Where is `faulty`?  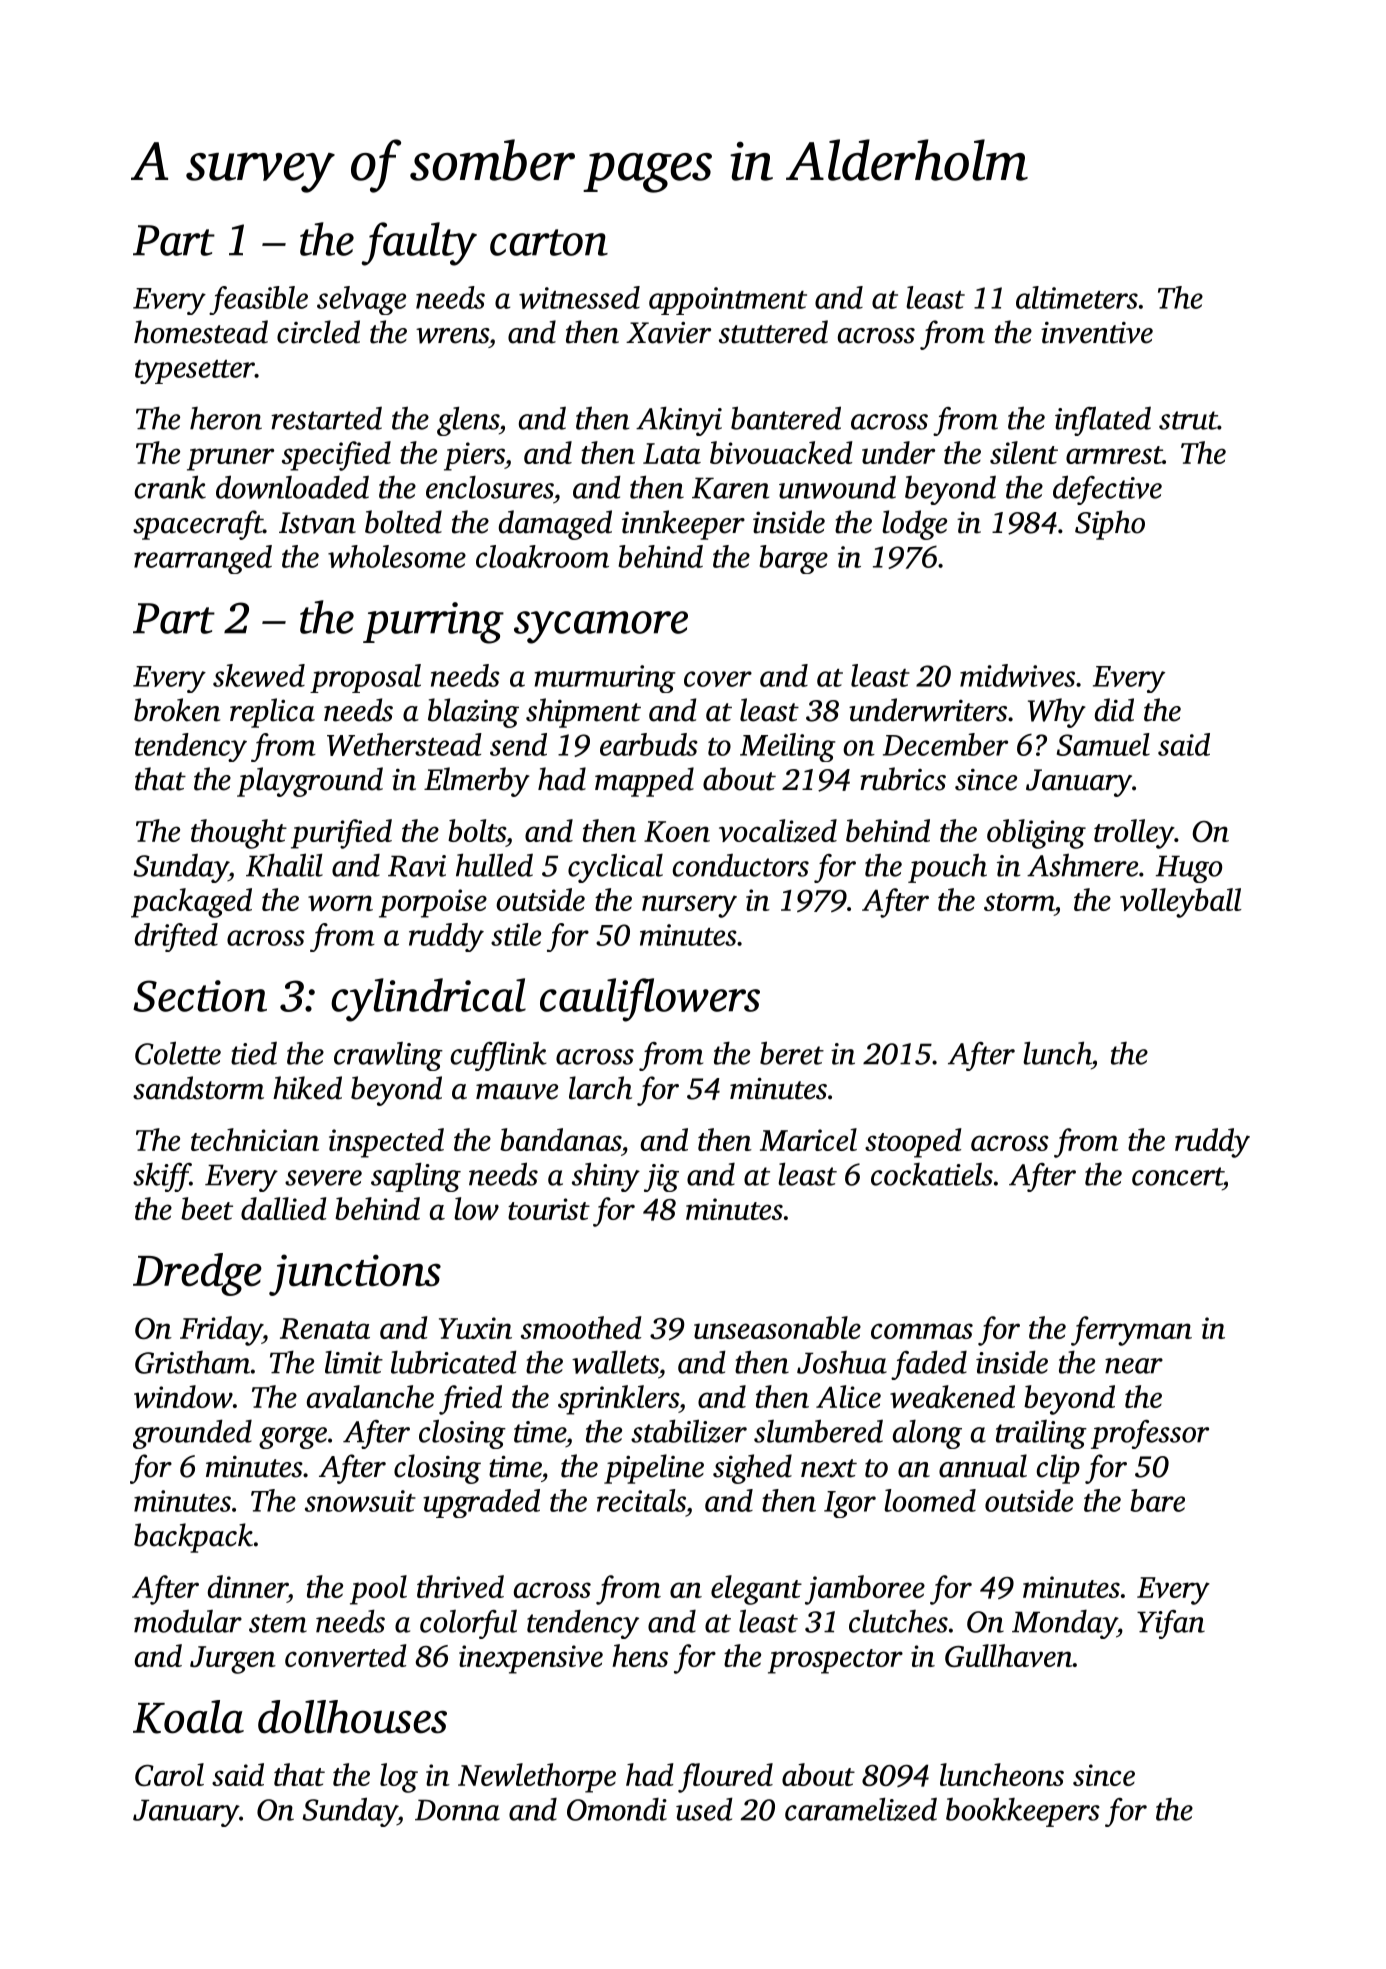
faulty is located at coordinates (419, 244).
